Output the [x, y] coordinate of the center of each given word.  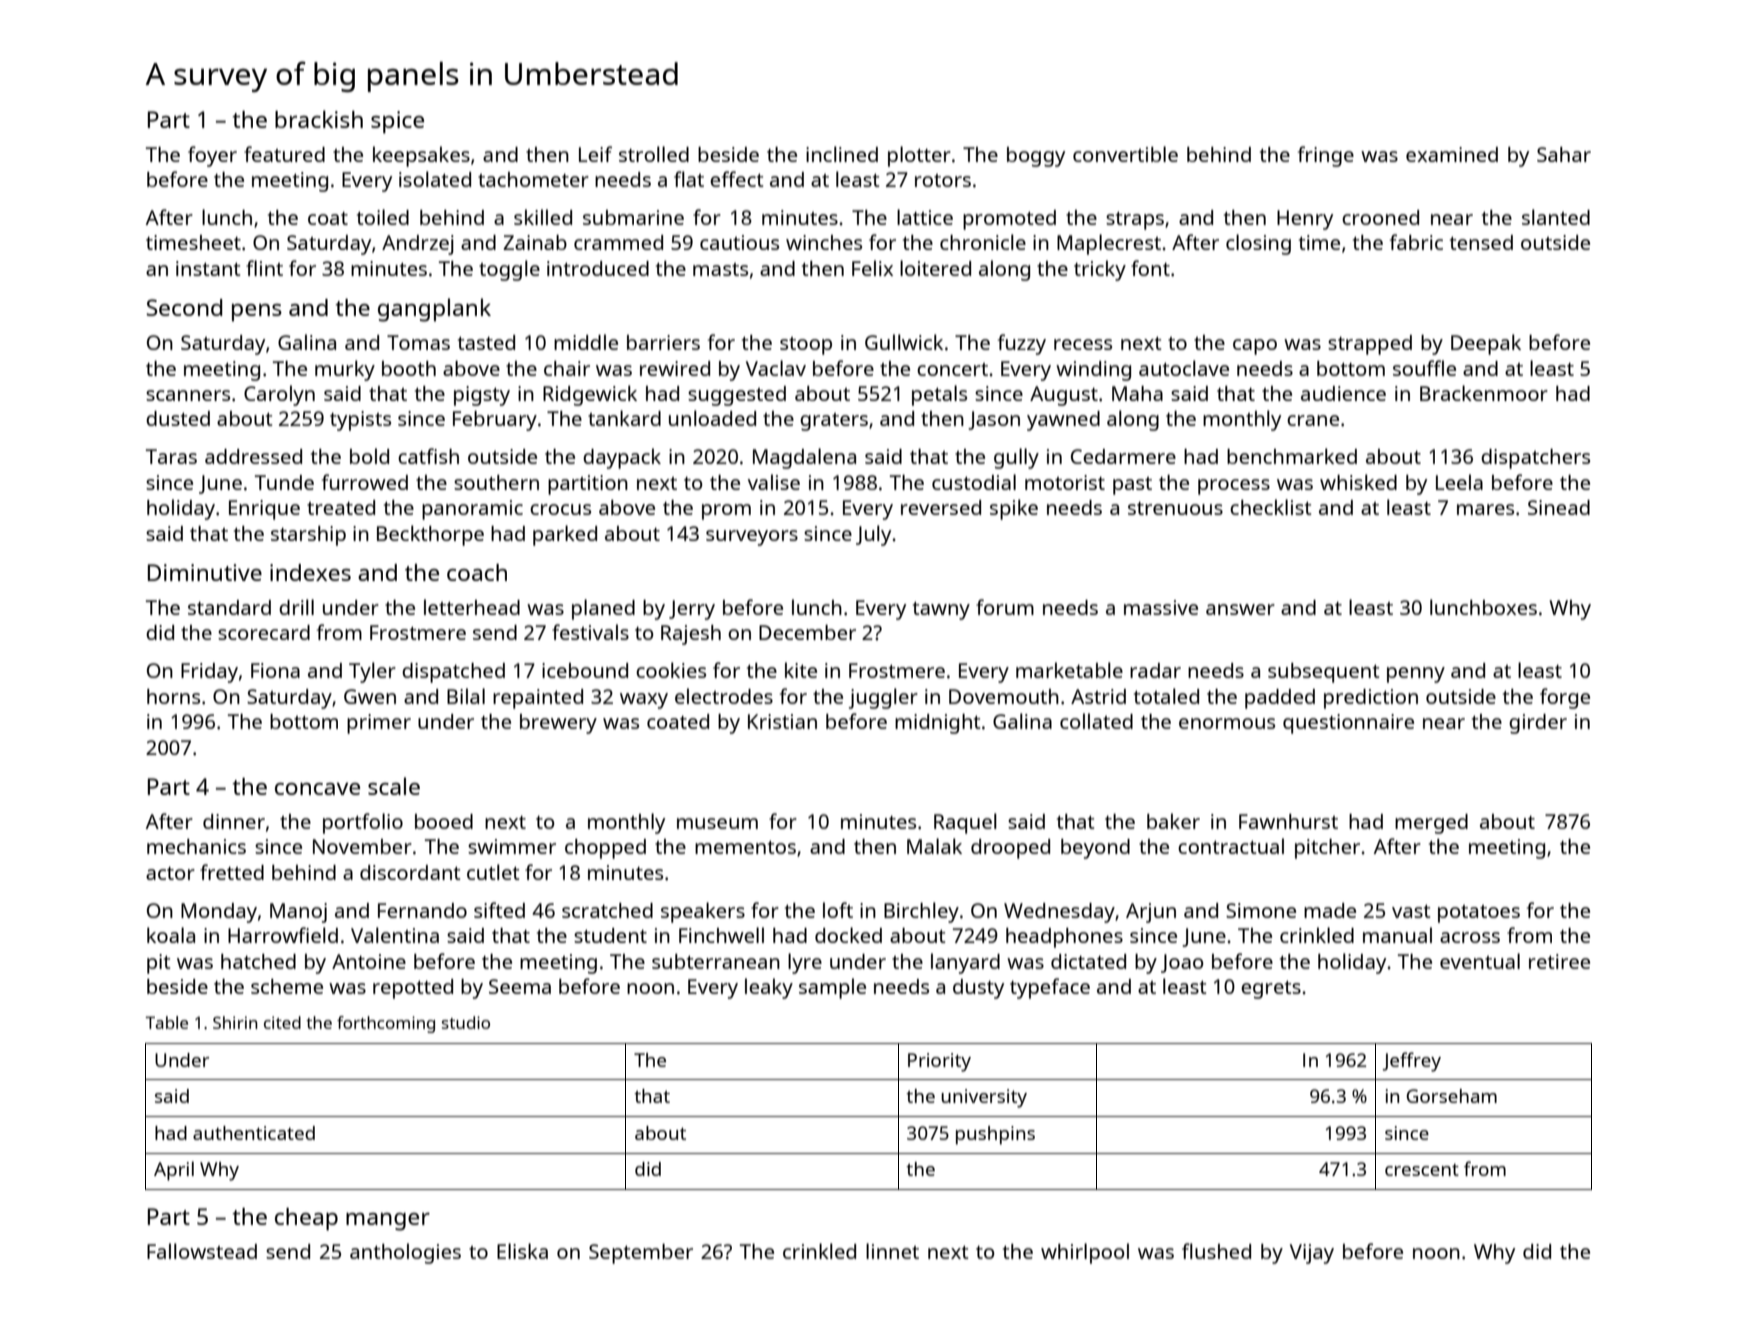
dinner [234, 821]
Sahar [1564, 154]
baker [1173, 821]
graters [834, 422]
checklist [1270, 507]
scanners [188, 395]
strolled [654, 154]
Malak [934, 846]
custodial [974, 482]
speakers [703, 912]
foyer [212, 156]
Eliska [522, 1251]
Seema [520, 986]
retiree [1559, 961]
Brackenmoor [1484, 393]
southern [496, 482]
